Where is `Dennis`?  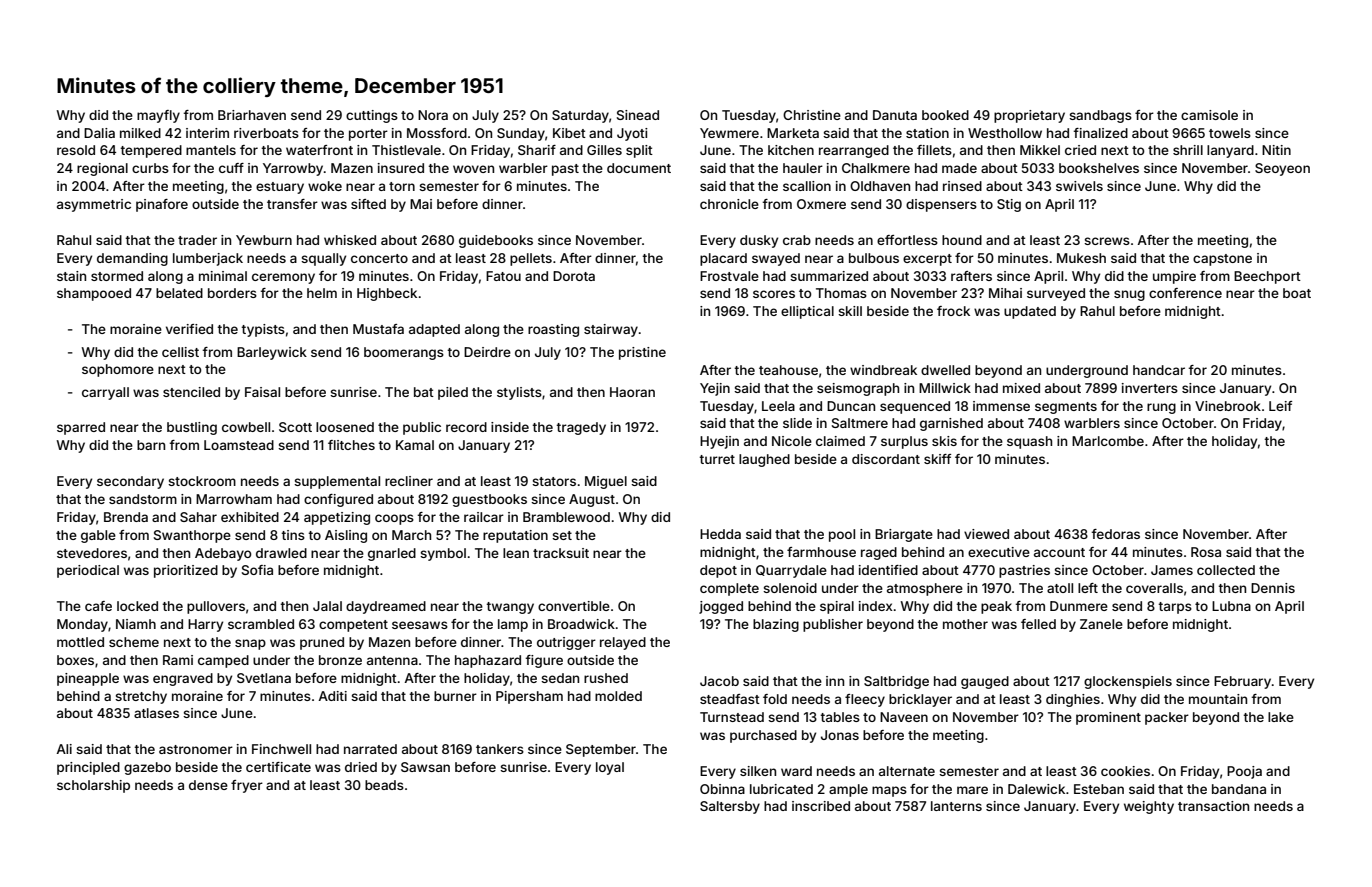
Dennis is located at coordinates (1273, 588).
